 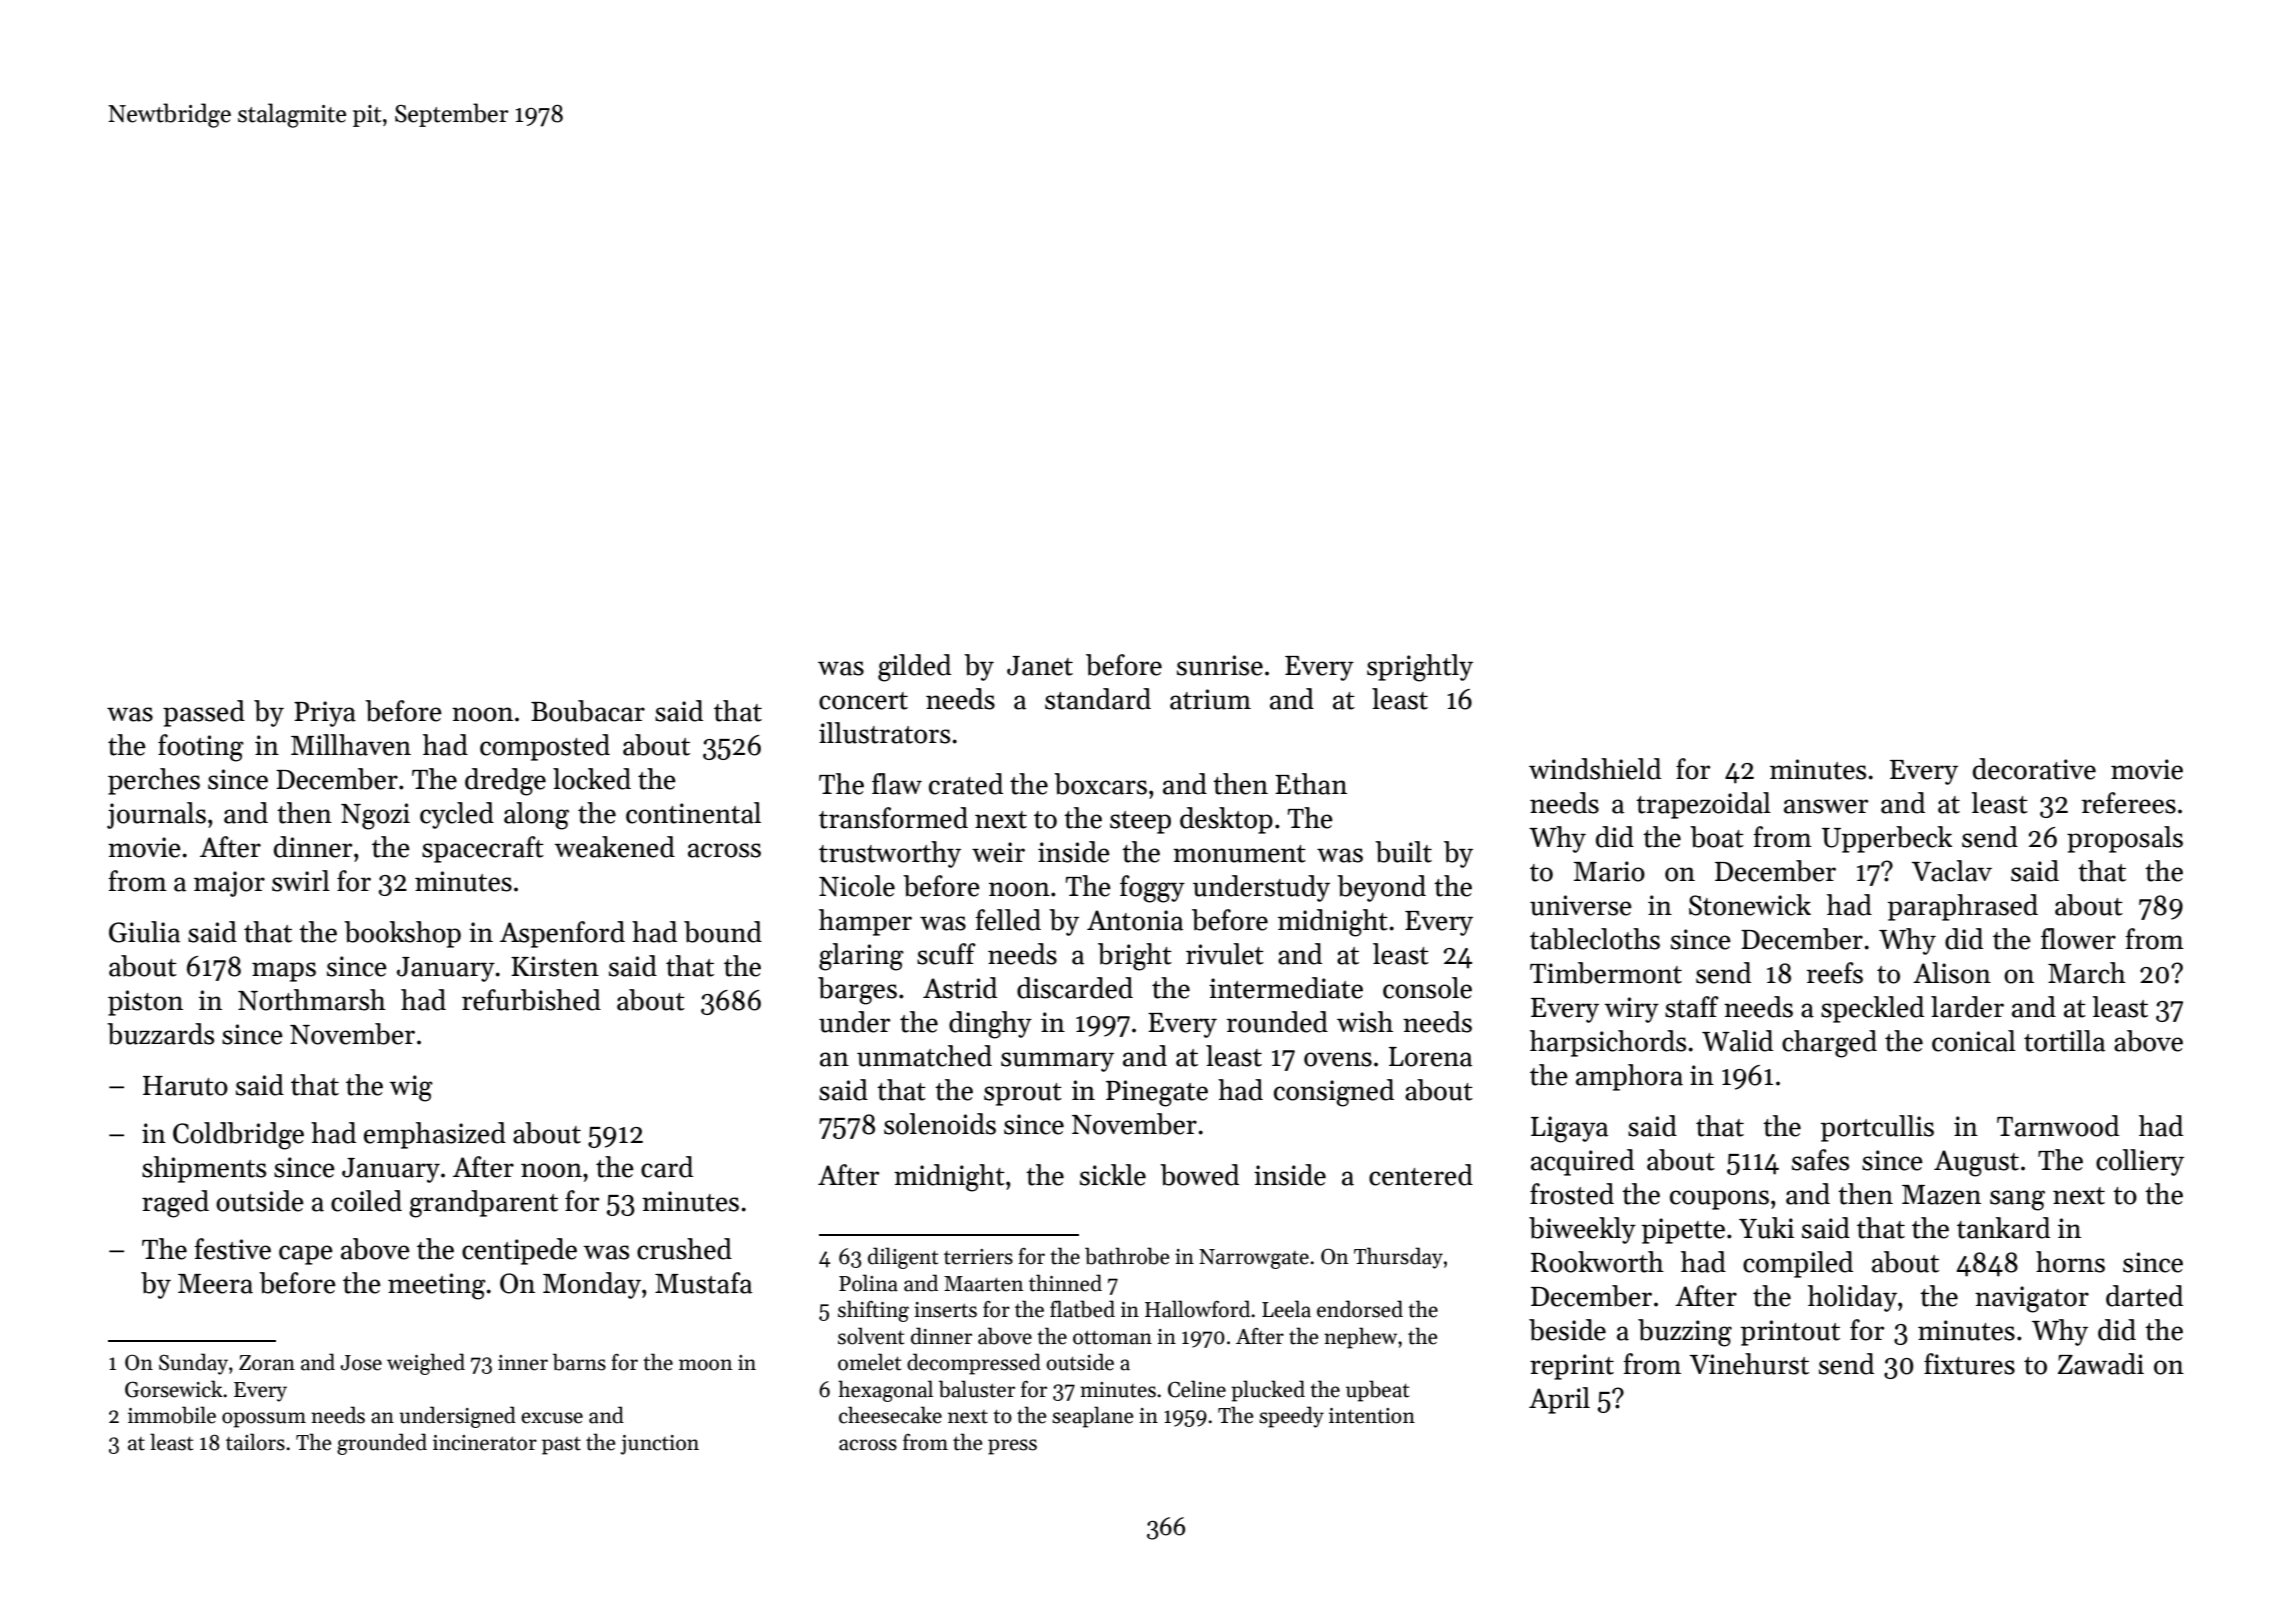 What do you see at coordinates (903, 1258) in the page?
I see `diligent` at bounding box center [903, 1258].
